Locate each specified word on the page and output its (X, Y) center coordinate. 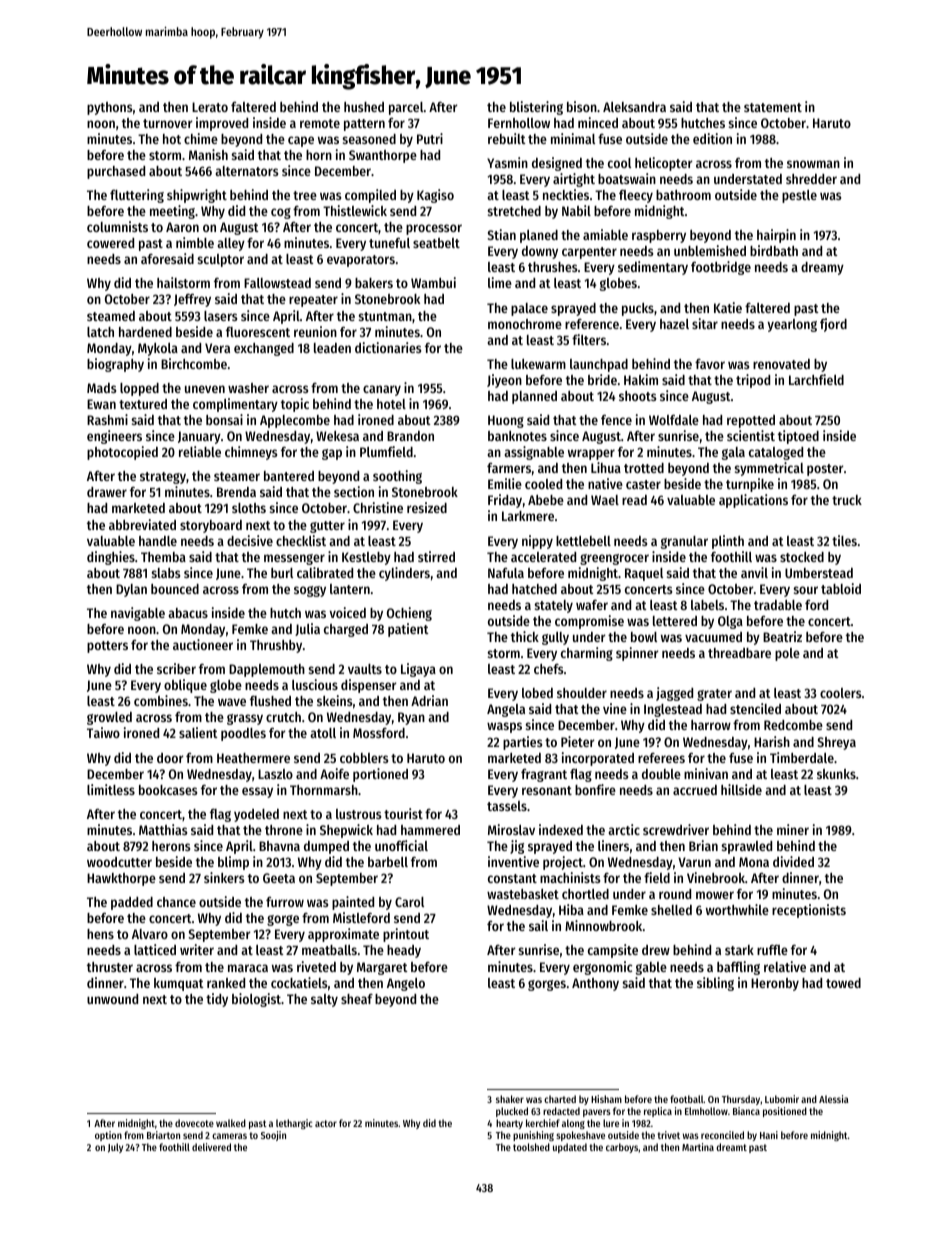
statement (773, 107)
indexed (561, 829)
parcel (406, 108)
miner (793, 829)
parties (523, 743)
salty (324, 1000)
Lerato (210, 107)
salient (198, 732)
